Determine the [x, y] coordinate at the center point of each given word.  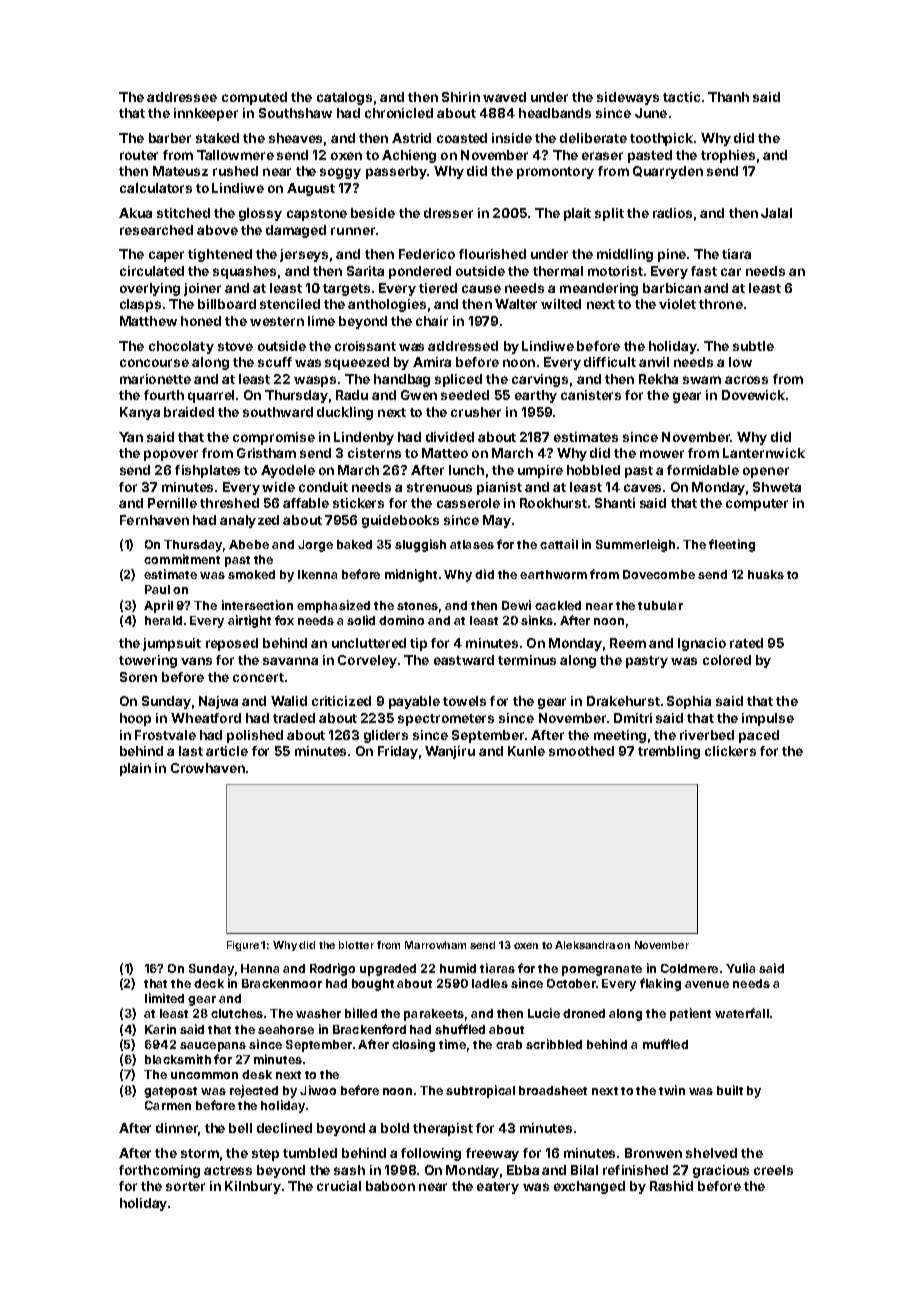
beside [373, 213]
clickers [730, 751]
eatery [498, 1188]
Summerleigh [635, 545]
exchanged [589, 1187]
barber [170, 138]
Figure [243, 946]
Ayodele [288, 471]
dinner [177, 1128]
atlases [472, 544]
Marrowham [435, 945]
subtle [753, 346]
